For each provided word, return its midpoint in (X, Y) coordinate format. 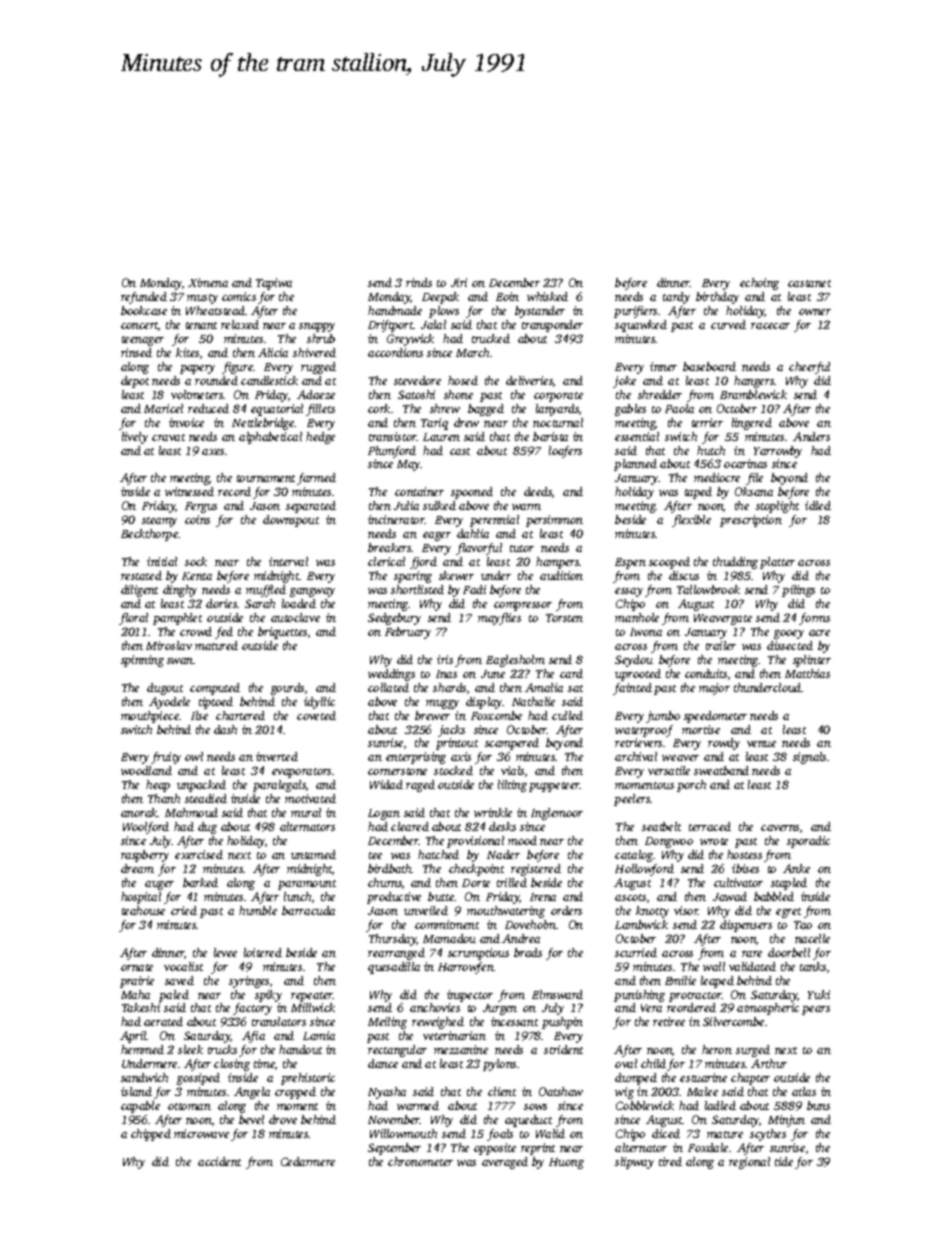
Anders (811, 436)
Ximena (208, 282)
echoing (759, 284)
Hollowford (644, 870)
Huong (566, 1163)
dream (137, 868)
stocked (453, 770)
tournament (266, 478)
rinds (419, 282)
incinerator (396, 519)
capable (140, 1107)
